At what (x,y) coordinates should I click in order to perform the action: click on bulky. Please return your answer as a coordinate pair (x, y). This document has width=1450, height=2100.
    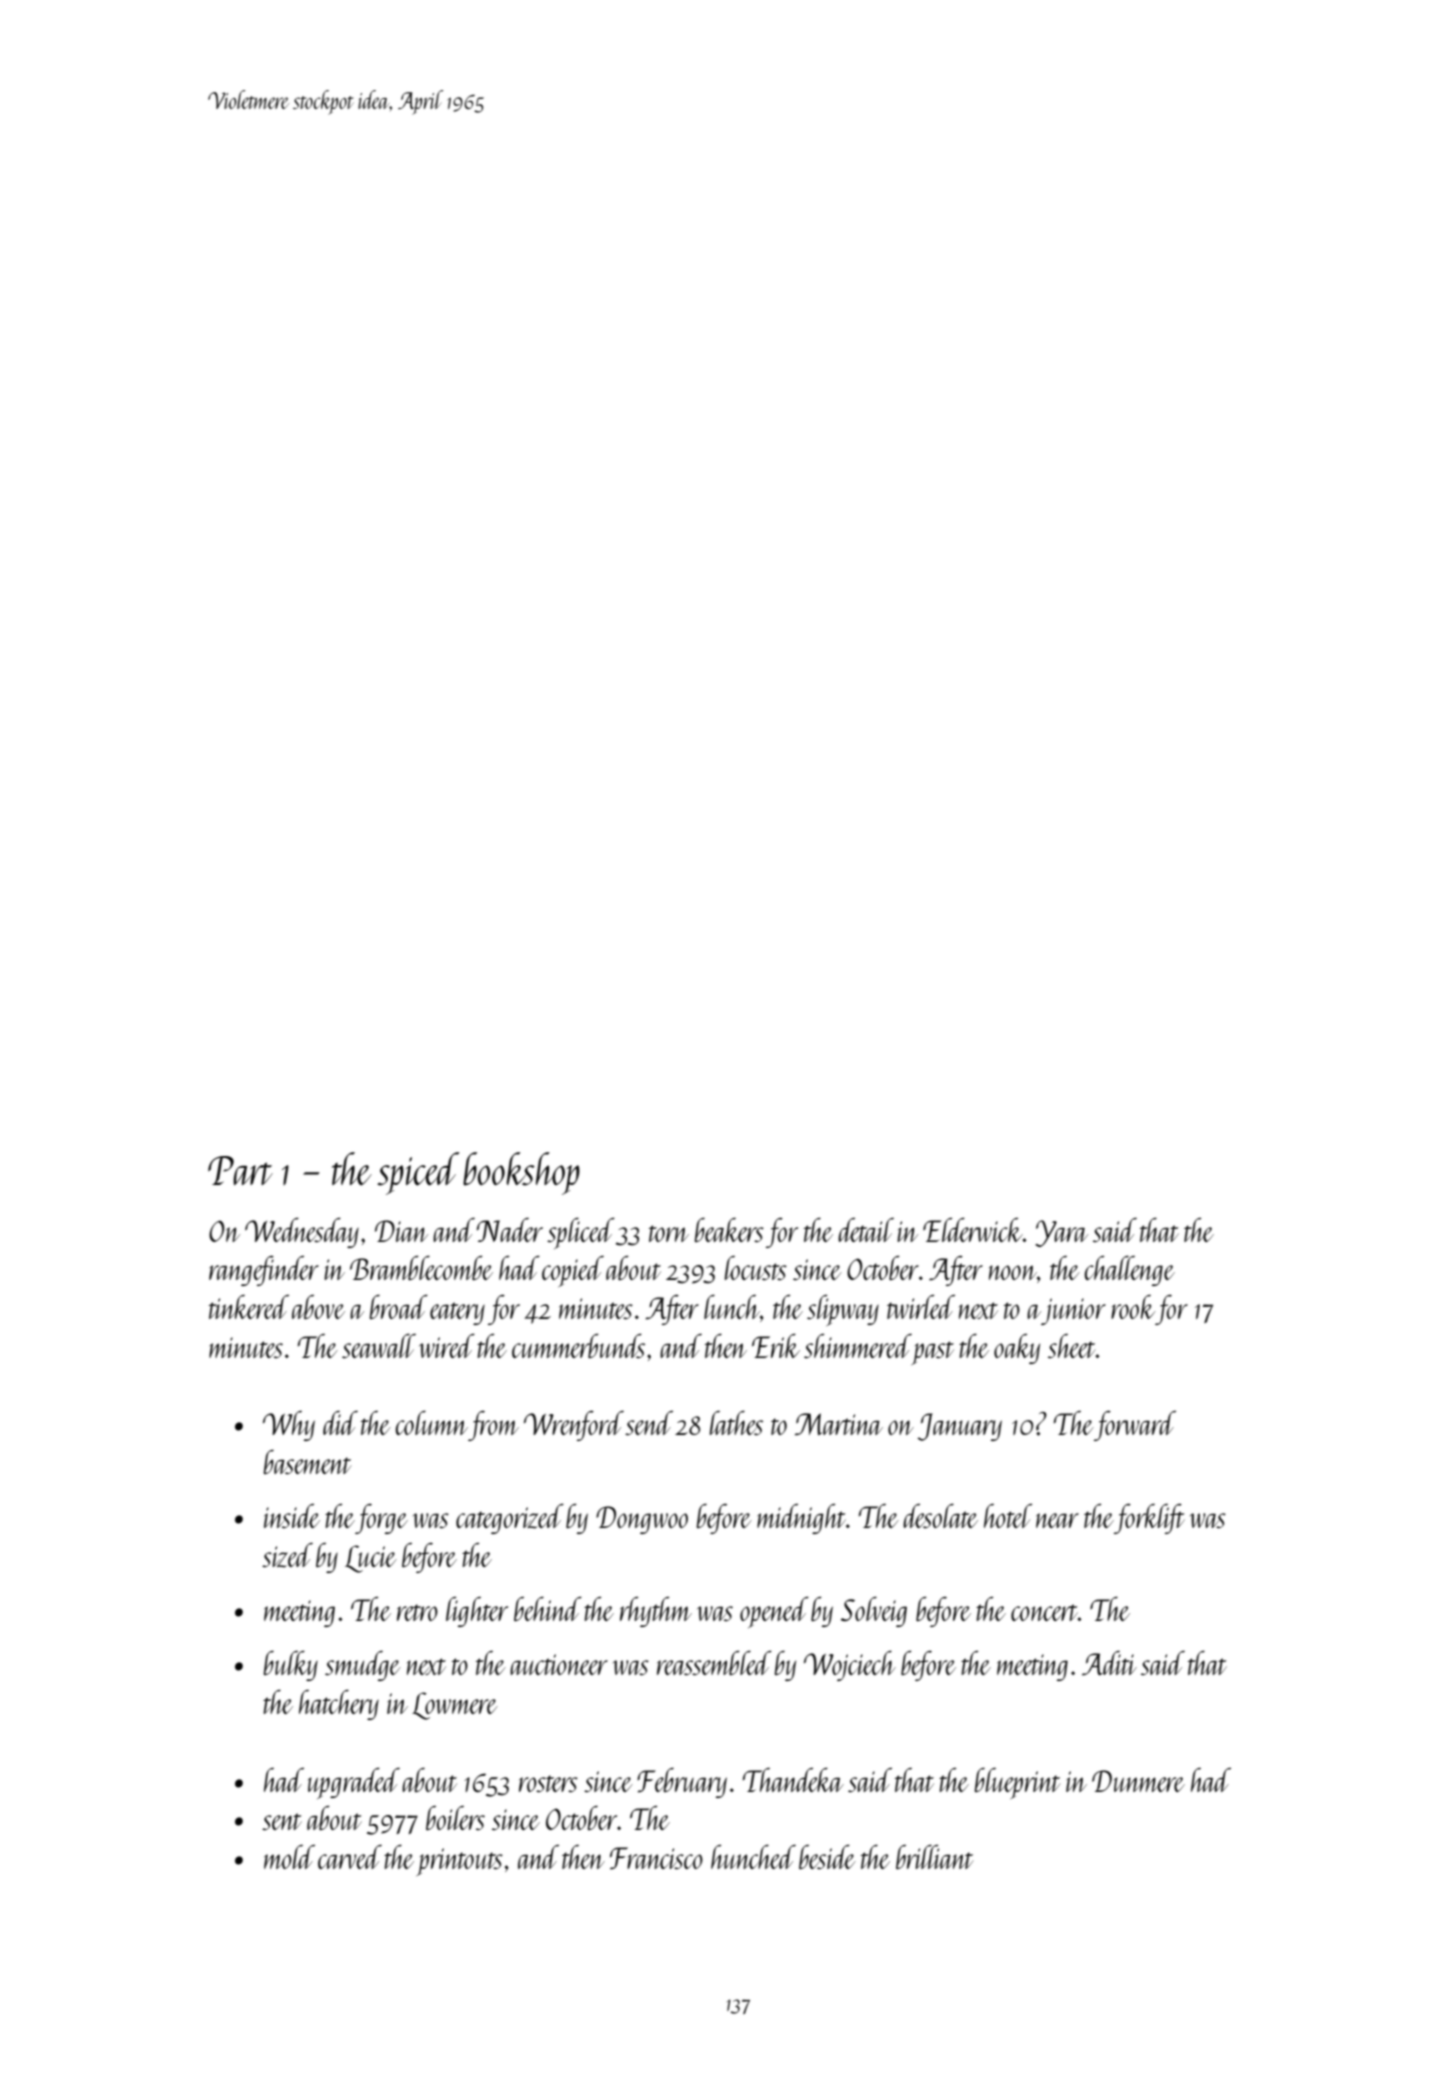
    Looking at the image, I should click on (290, 1666).
